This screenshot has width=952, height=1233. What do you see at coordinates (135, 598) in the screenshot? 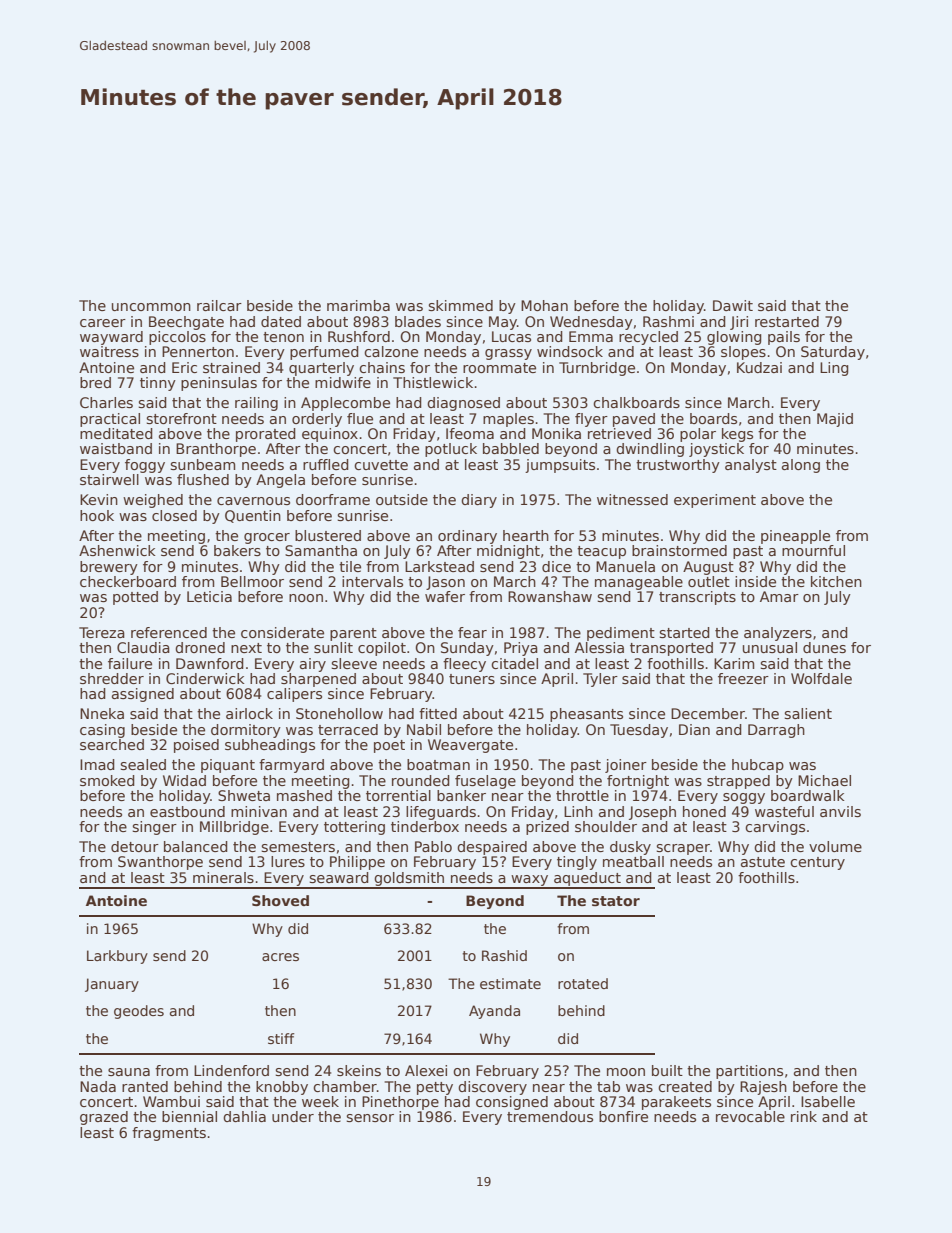
I see `potted` at bounding box center [135, 598].
